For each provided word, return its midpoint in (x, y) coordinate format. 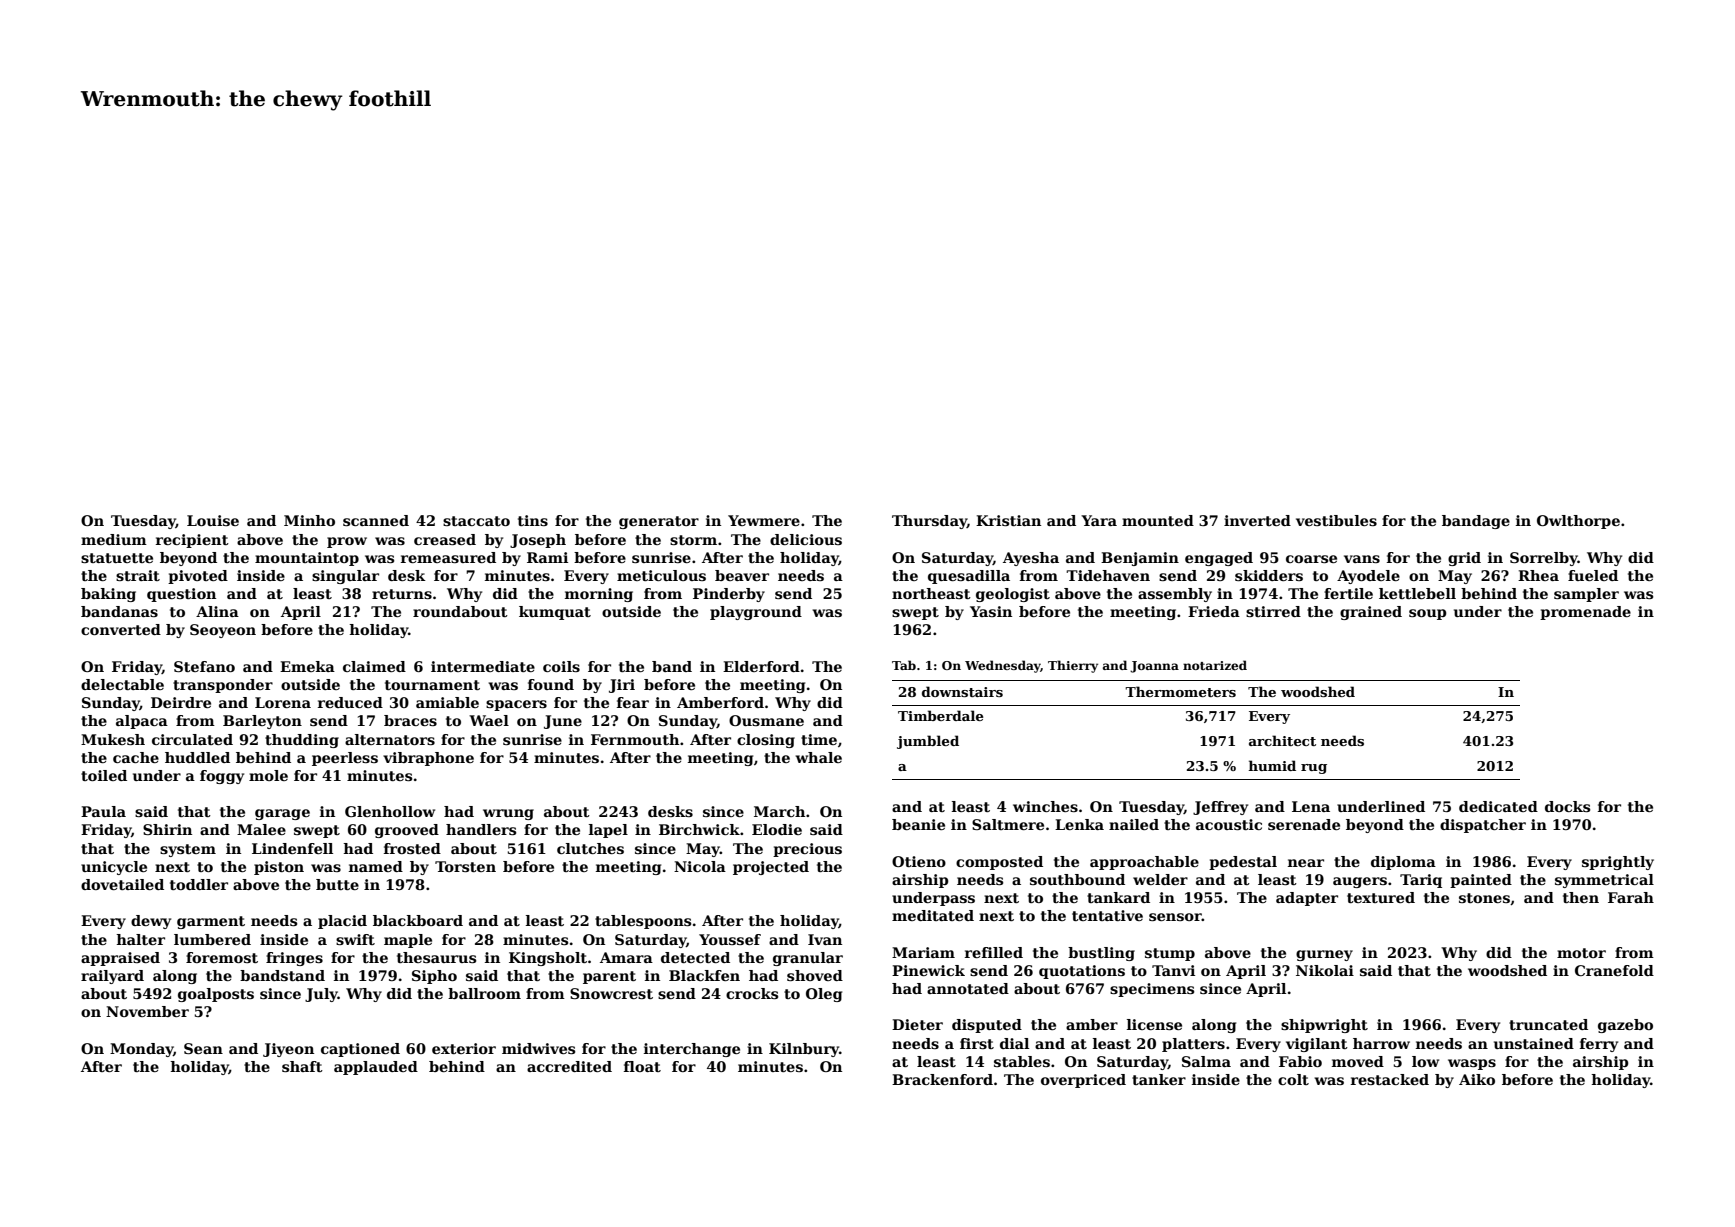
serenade (1304, 824)
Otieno (919, 861)
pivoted (198, 577)
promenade (1585, 613)
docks (1567, 806)
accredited (569, 1066)
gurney (1324, 955)
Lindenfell (292, 848)
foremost (222, 957)
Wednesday (1003, 666)
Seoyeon (223, 631)
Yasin (991, 611)
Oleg (824, 995)
